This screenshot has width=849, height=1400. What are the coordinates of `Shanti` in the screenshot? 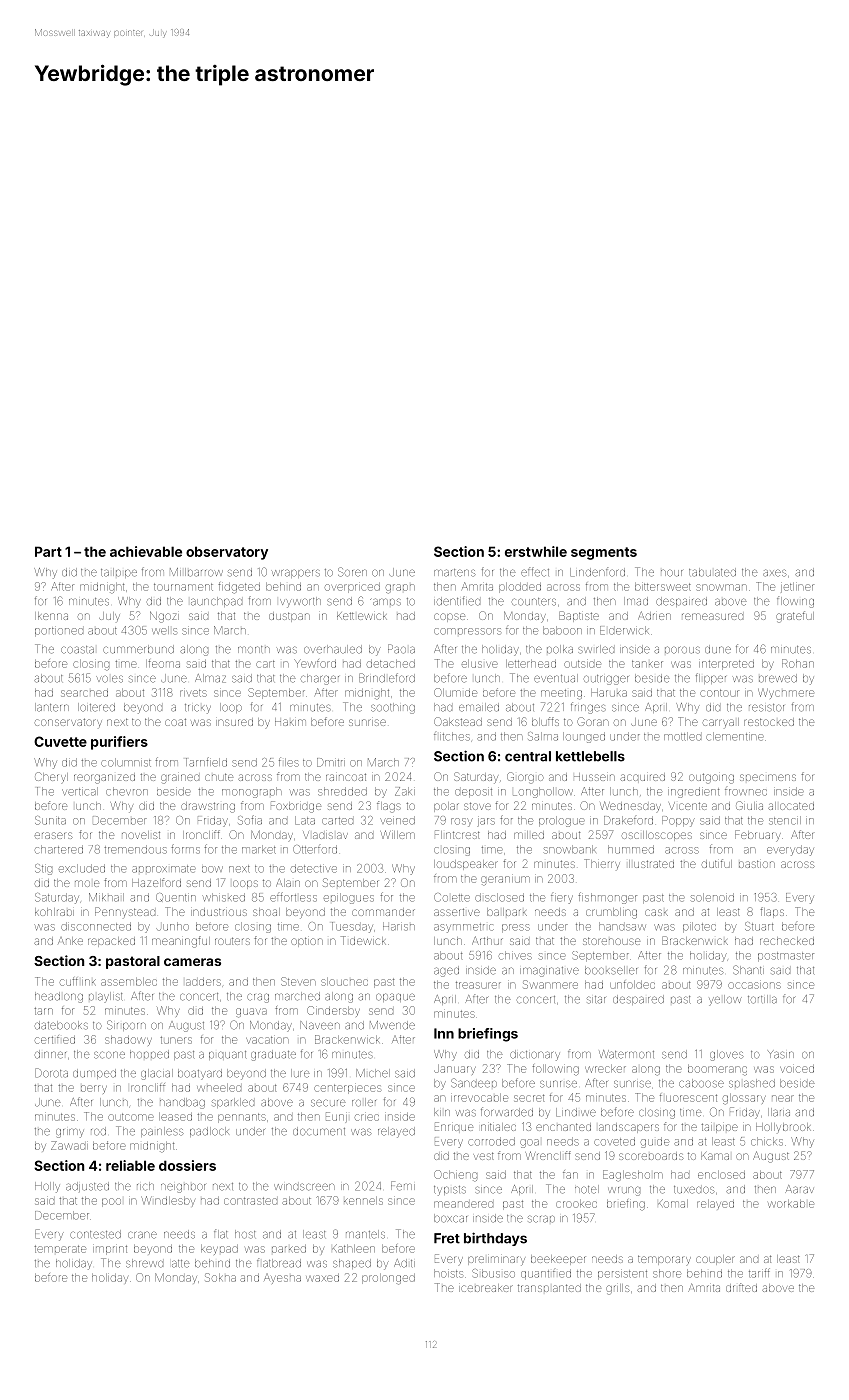 It's located at (748, 970).
